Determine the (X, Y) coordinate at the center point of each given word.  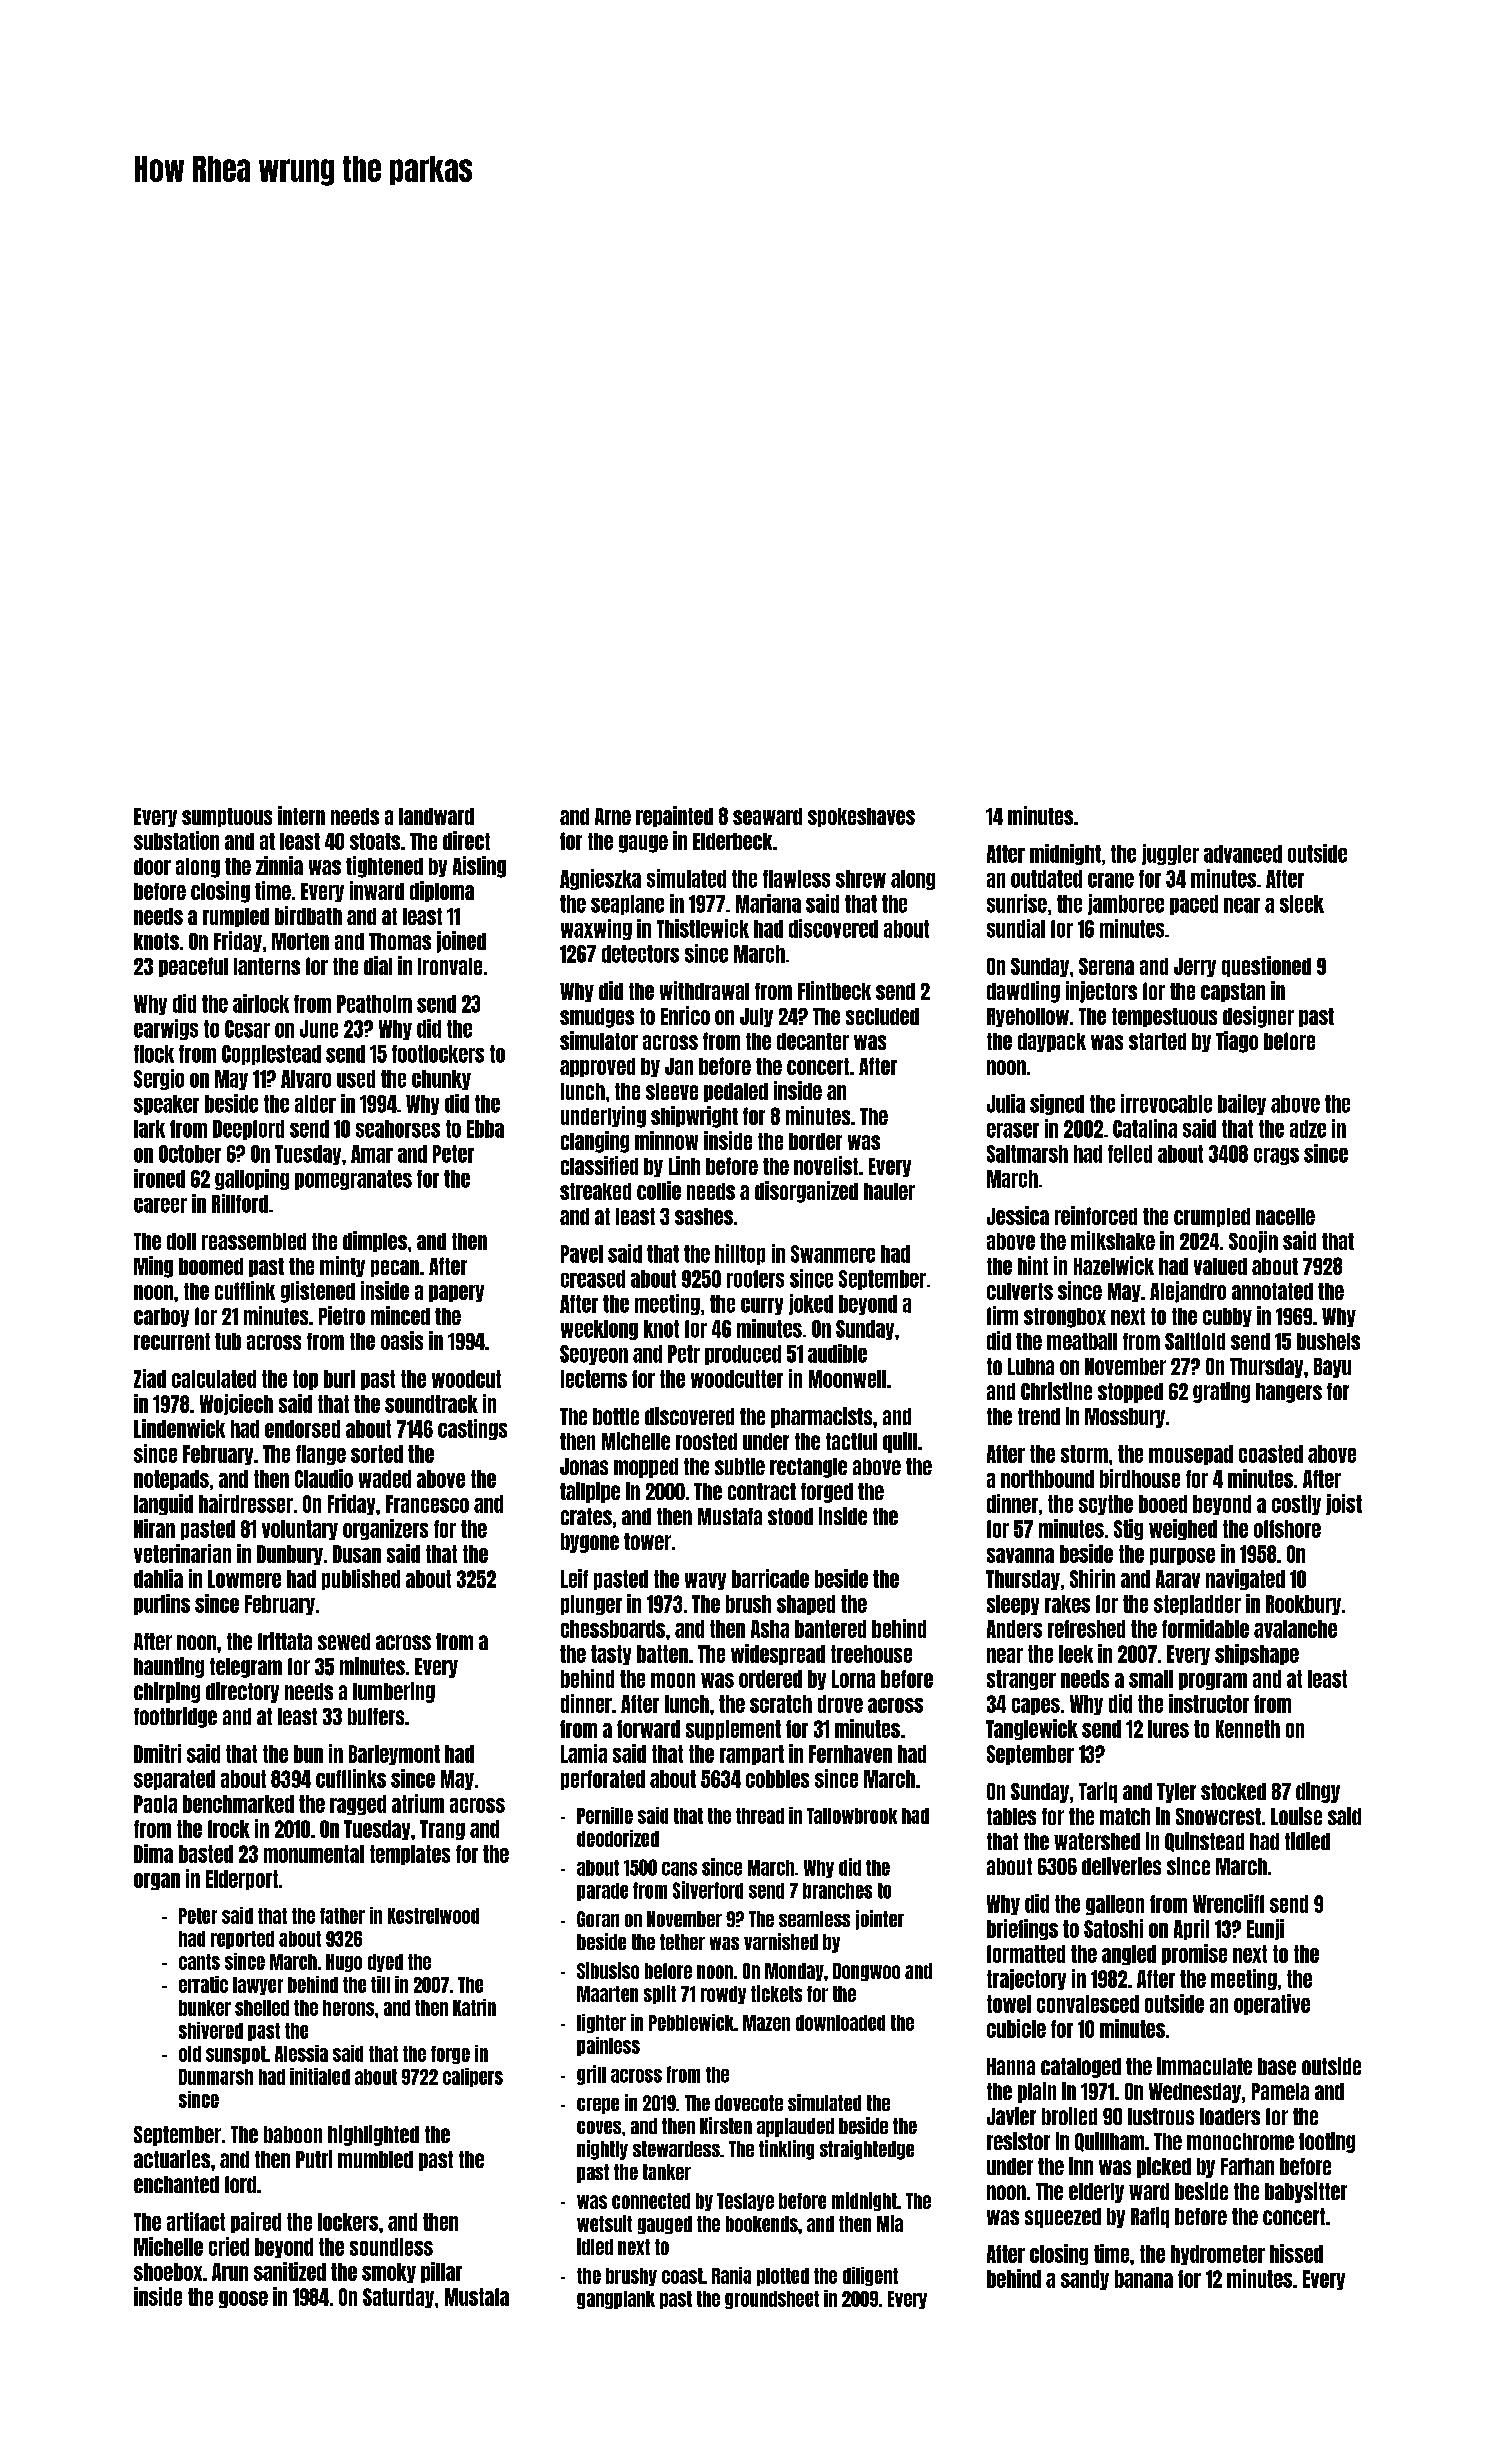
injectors (1101, 992)
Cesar (247, 1029)
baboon (293, 2134)
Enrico (685, 1015)
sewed (344, 1641)
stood (790, 1516)
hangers (1289, 1393)
